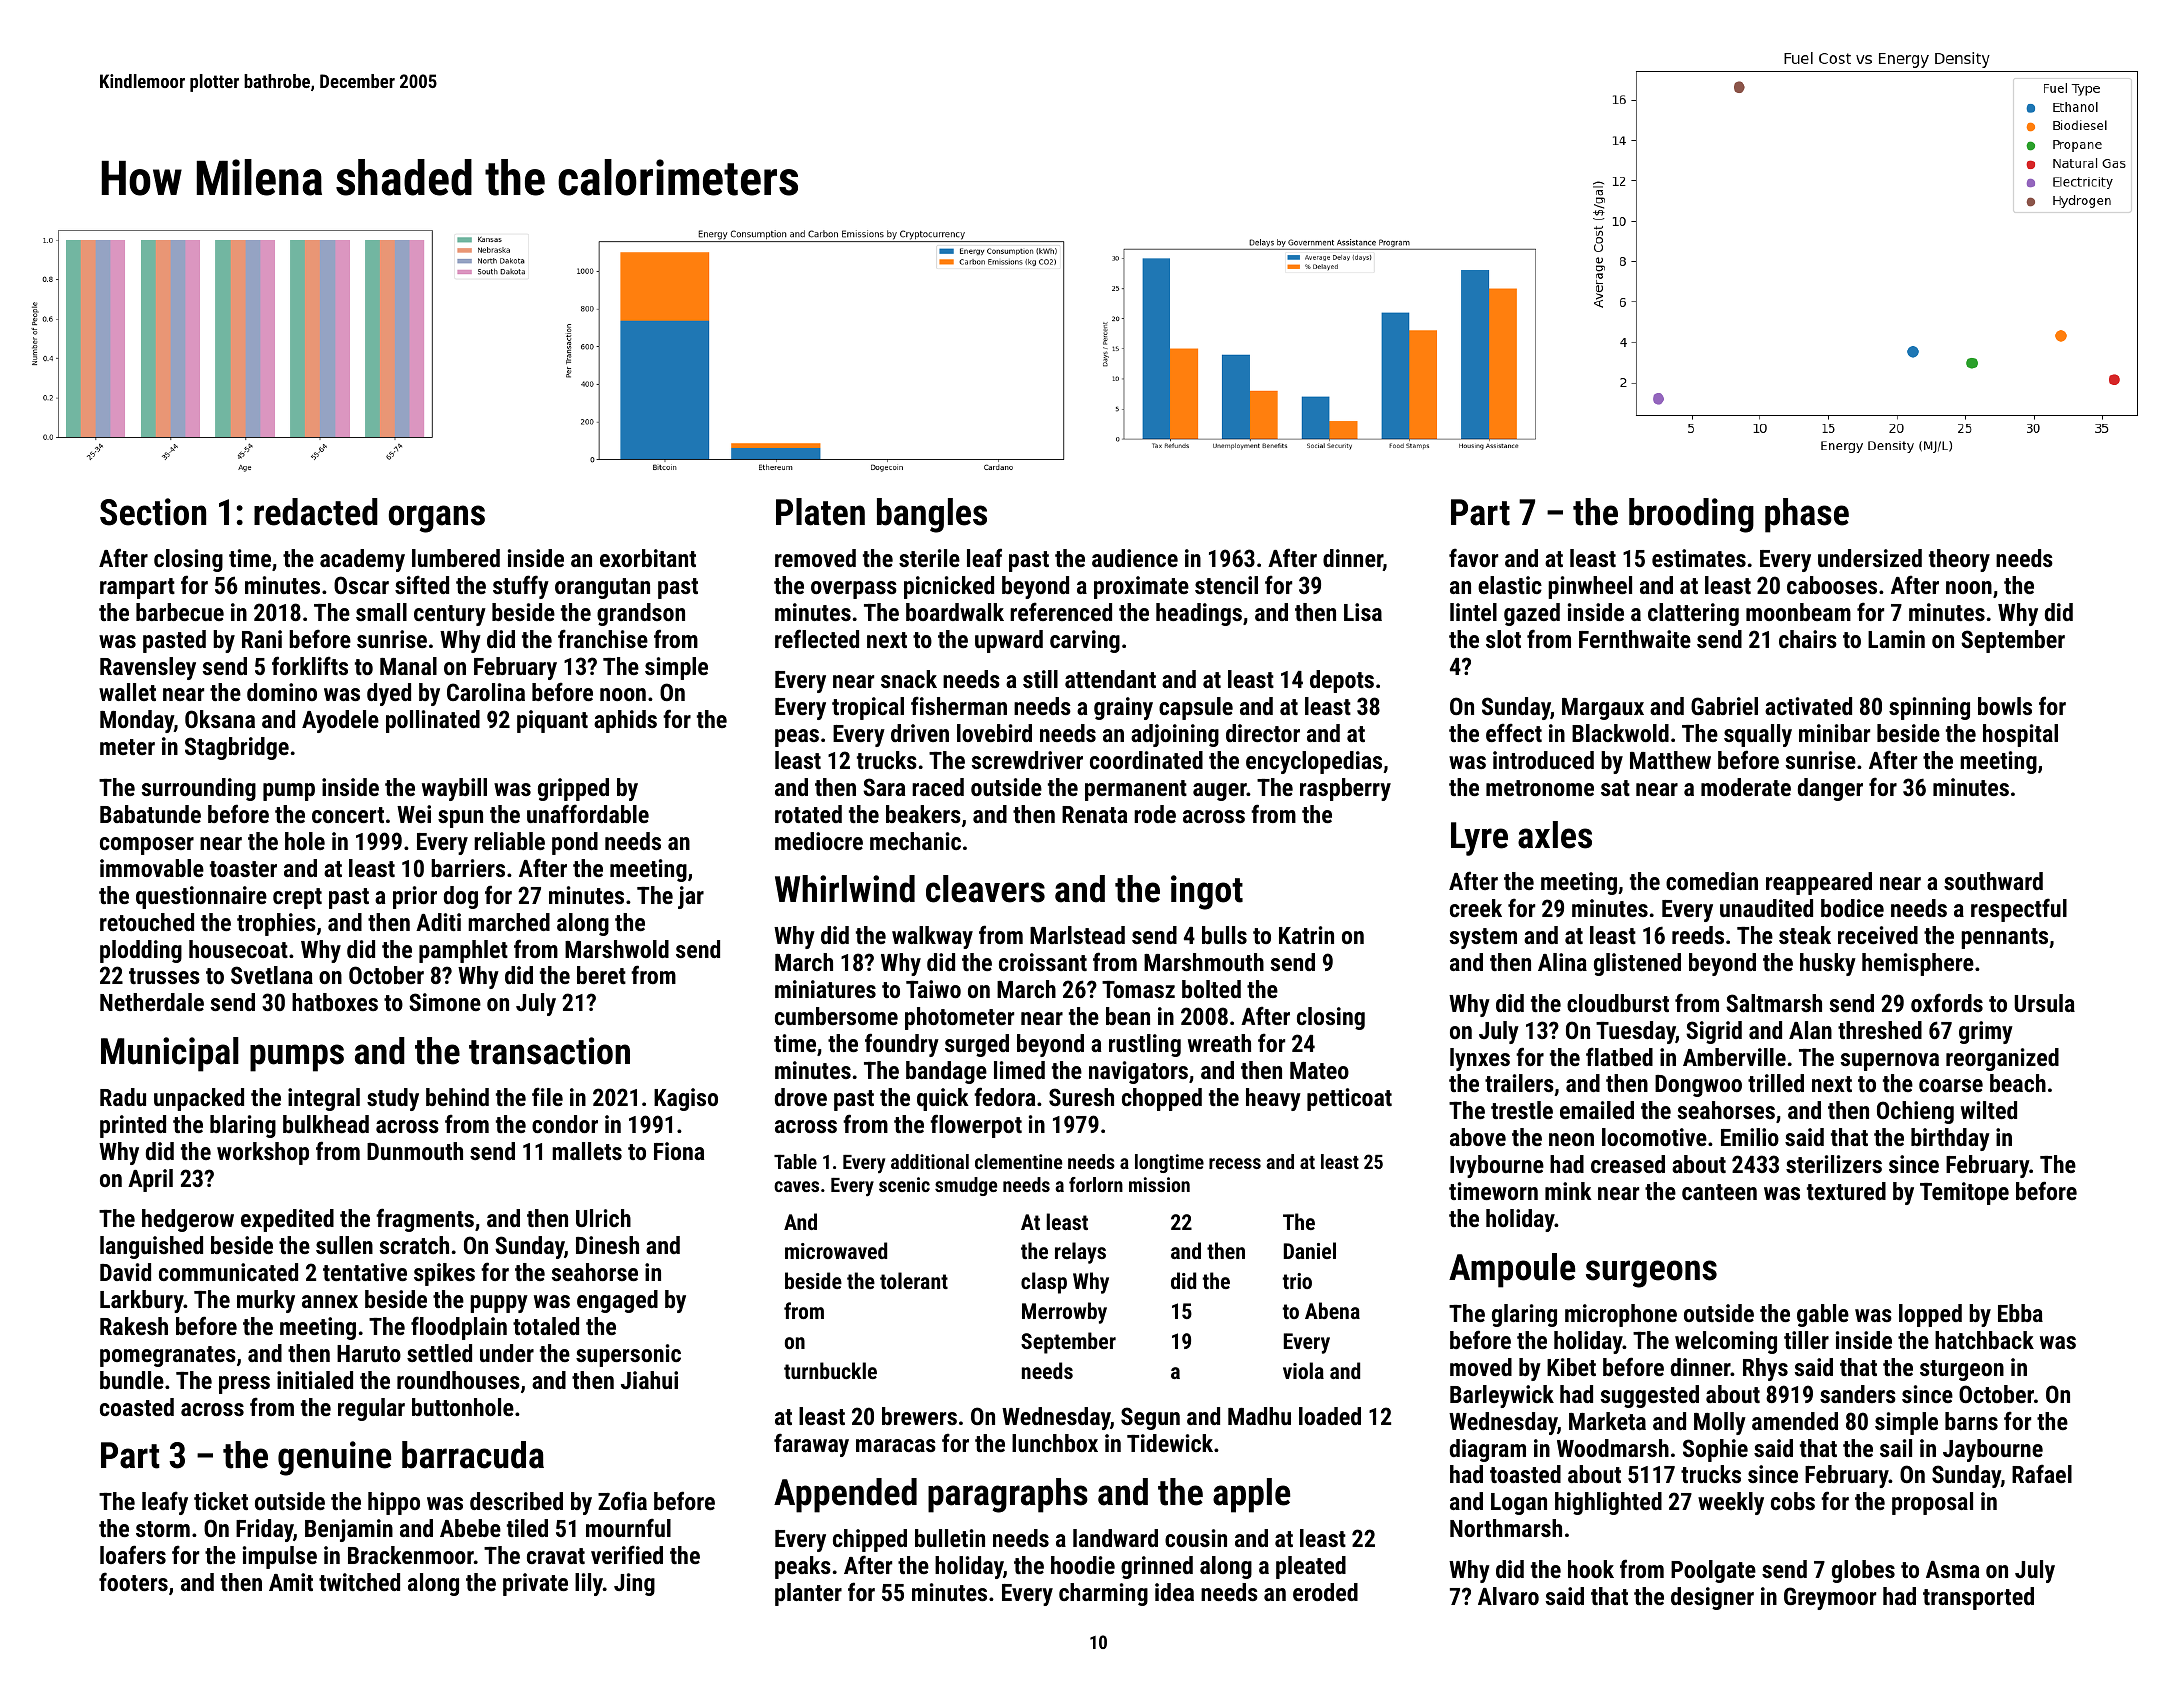  Describe the element at coordinates (1064, 1313) in the page. I see `Merrowby` at that location.
